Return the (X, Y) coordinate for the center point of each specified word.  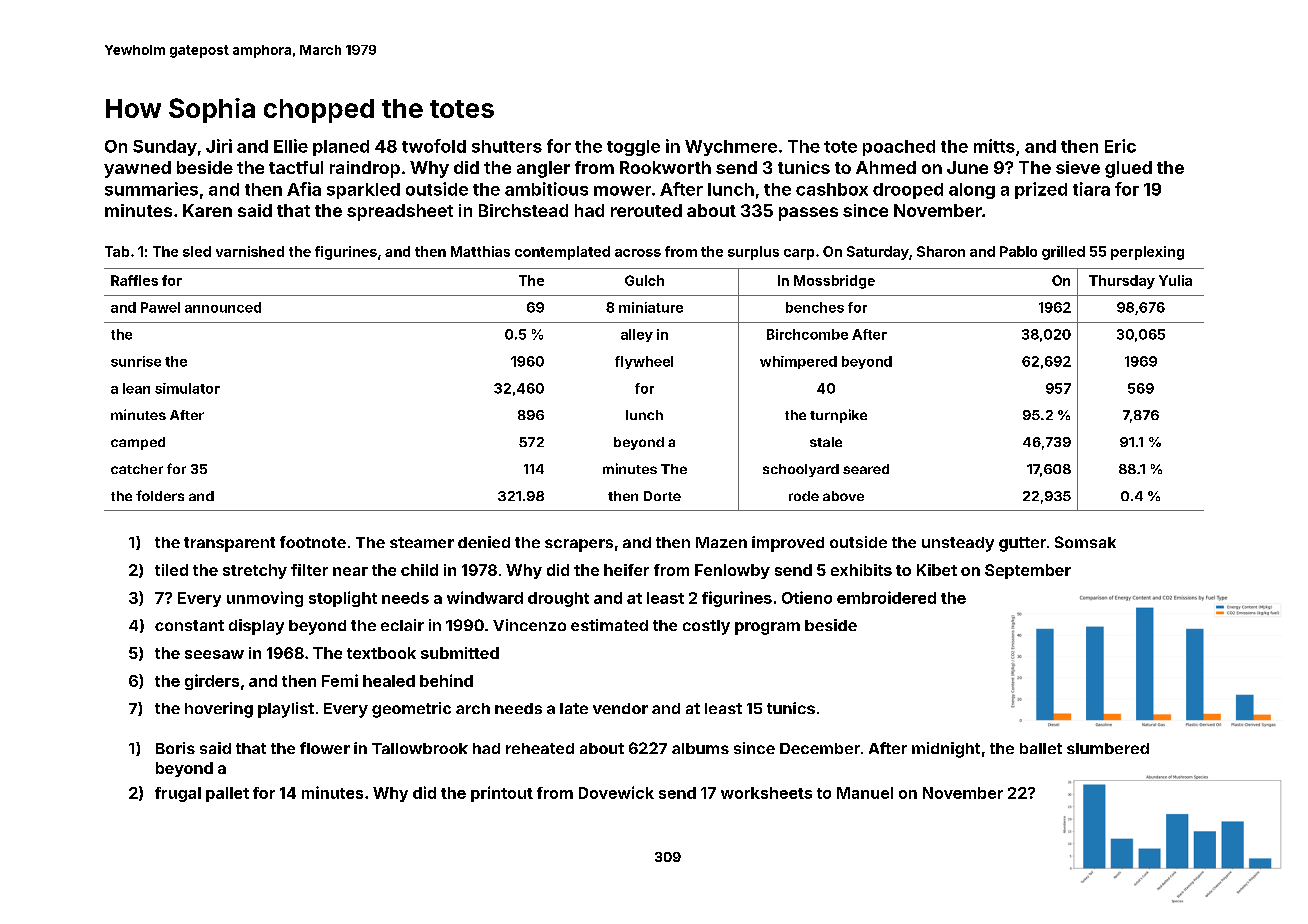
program (767, 628)
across (638, 253)
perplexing (1147, 253)
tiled (171, 570)
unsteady (958, 544)
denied (484, 542)
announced (223, 307)
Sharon (941, 251)
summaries (151, 189)
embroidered (886, 597)
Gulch (644, 280)
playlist (286, 710)
